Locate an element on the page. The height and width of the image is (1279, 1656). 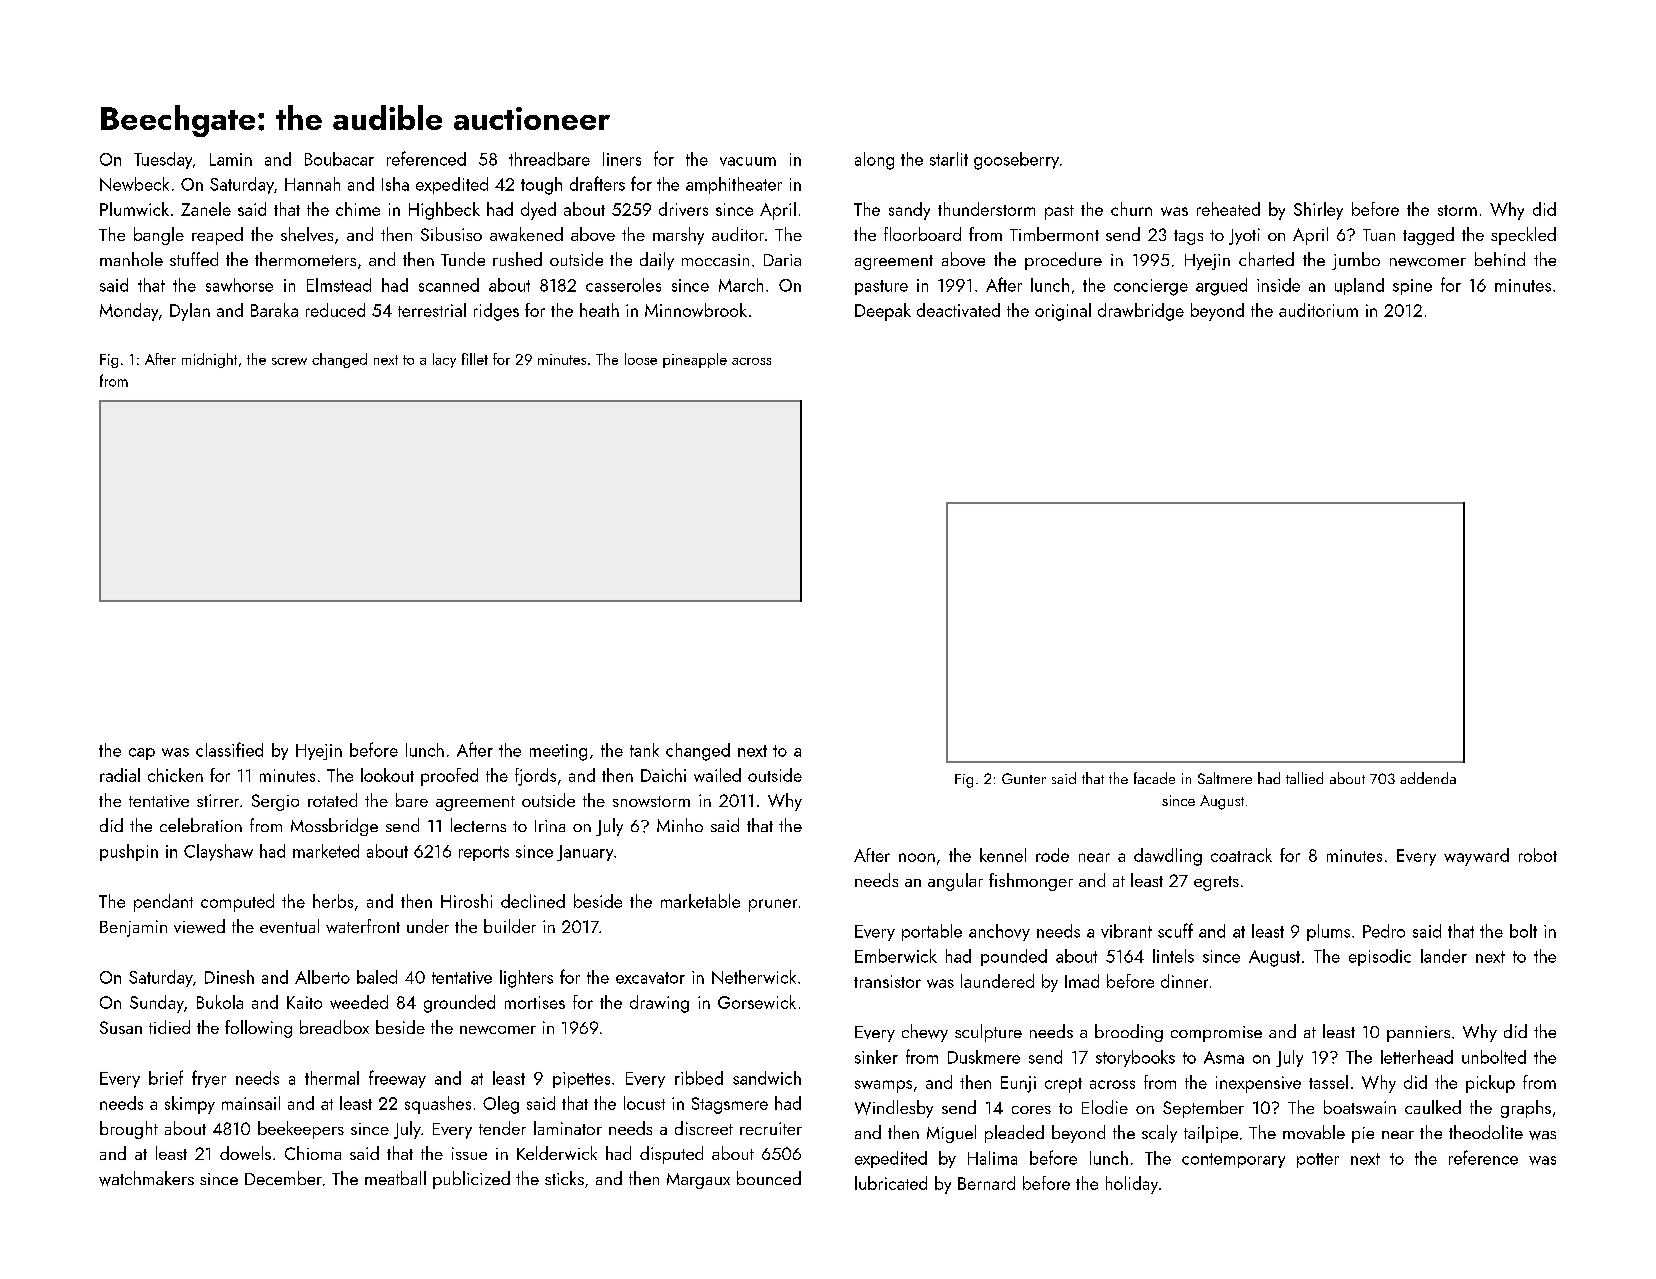
pineapple is located at coordinates (695, 360).
